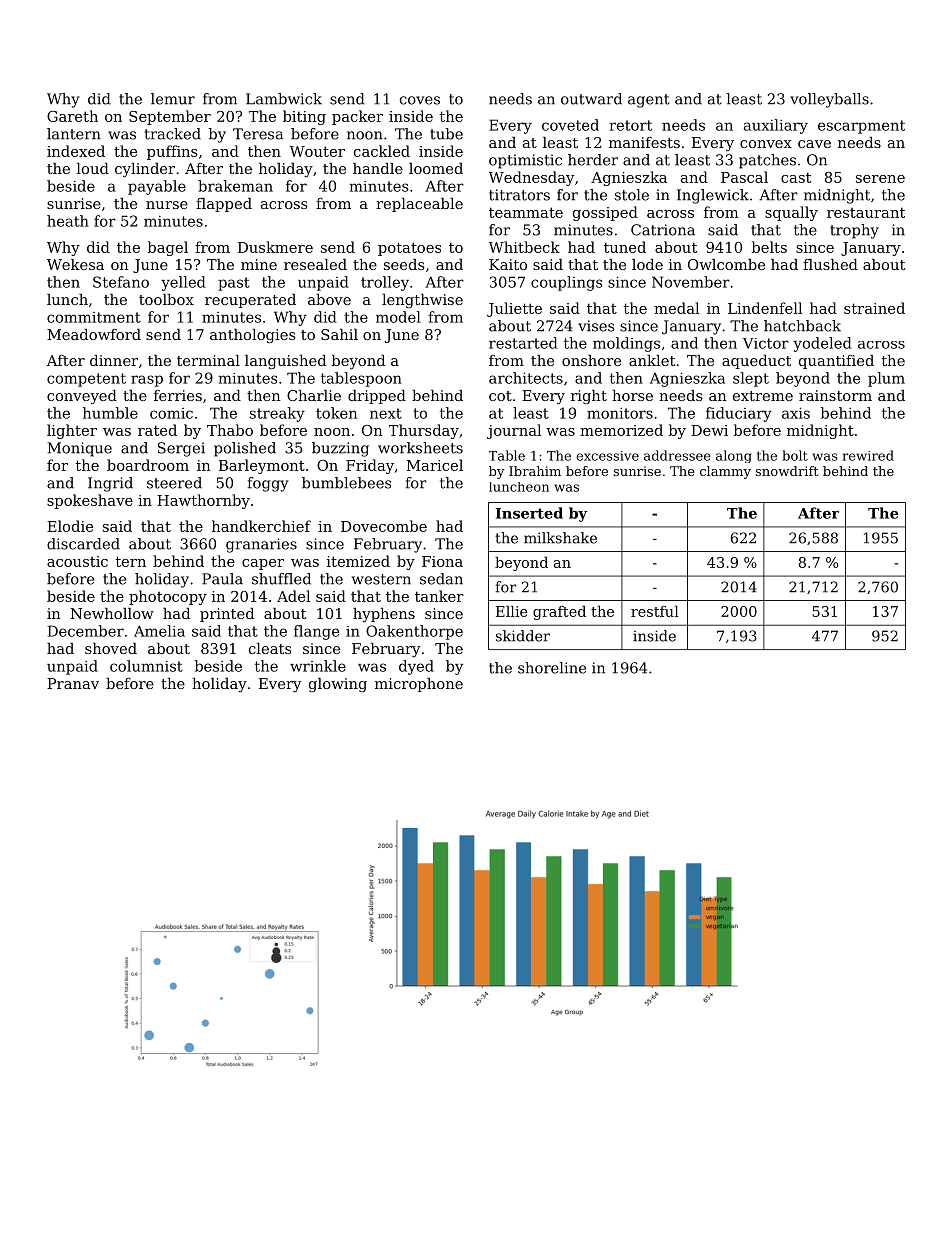 The width and height of the document is (952, 1233). What do you see at coordinates (713, 196) in the document?
I see `Inglewick` at bounding box center [713, 196].
